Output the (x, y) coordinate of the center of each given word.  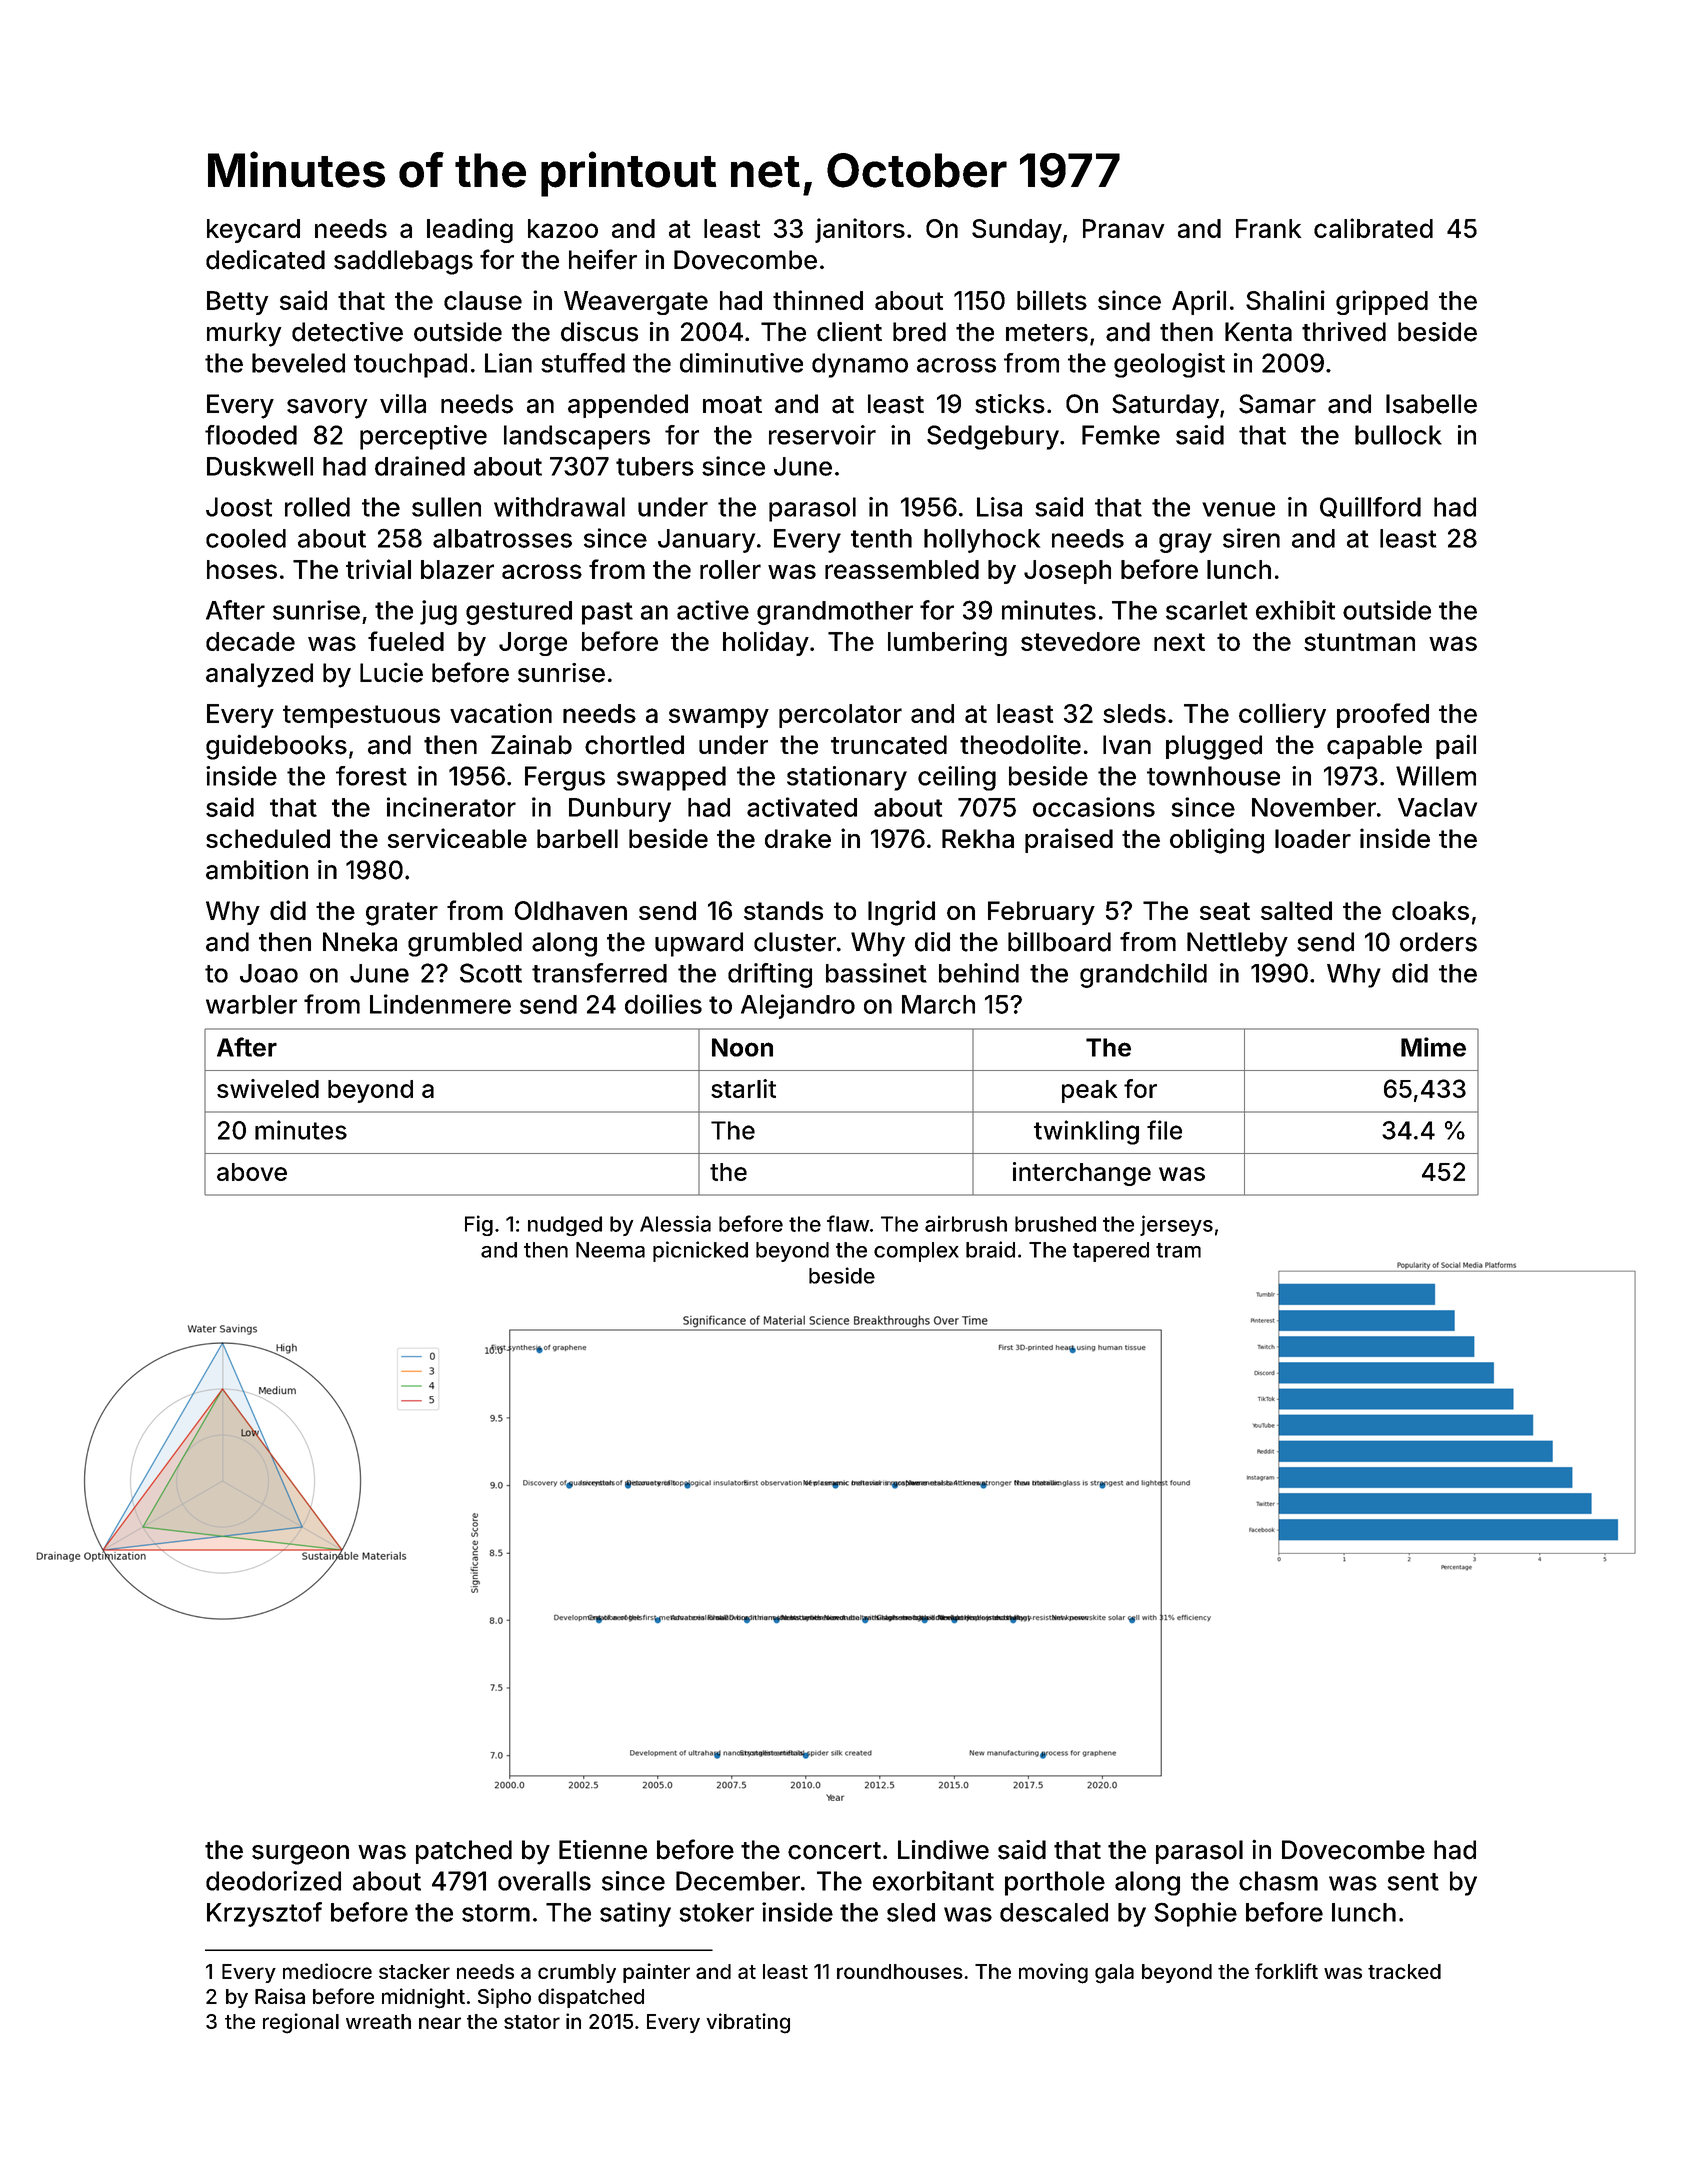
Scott (491, 973)
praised (1069, 840)
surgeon (300, 1855)
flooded (251, 435)
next (1179, 642)
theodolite (1020, 745)
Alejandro (798, 1006)
